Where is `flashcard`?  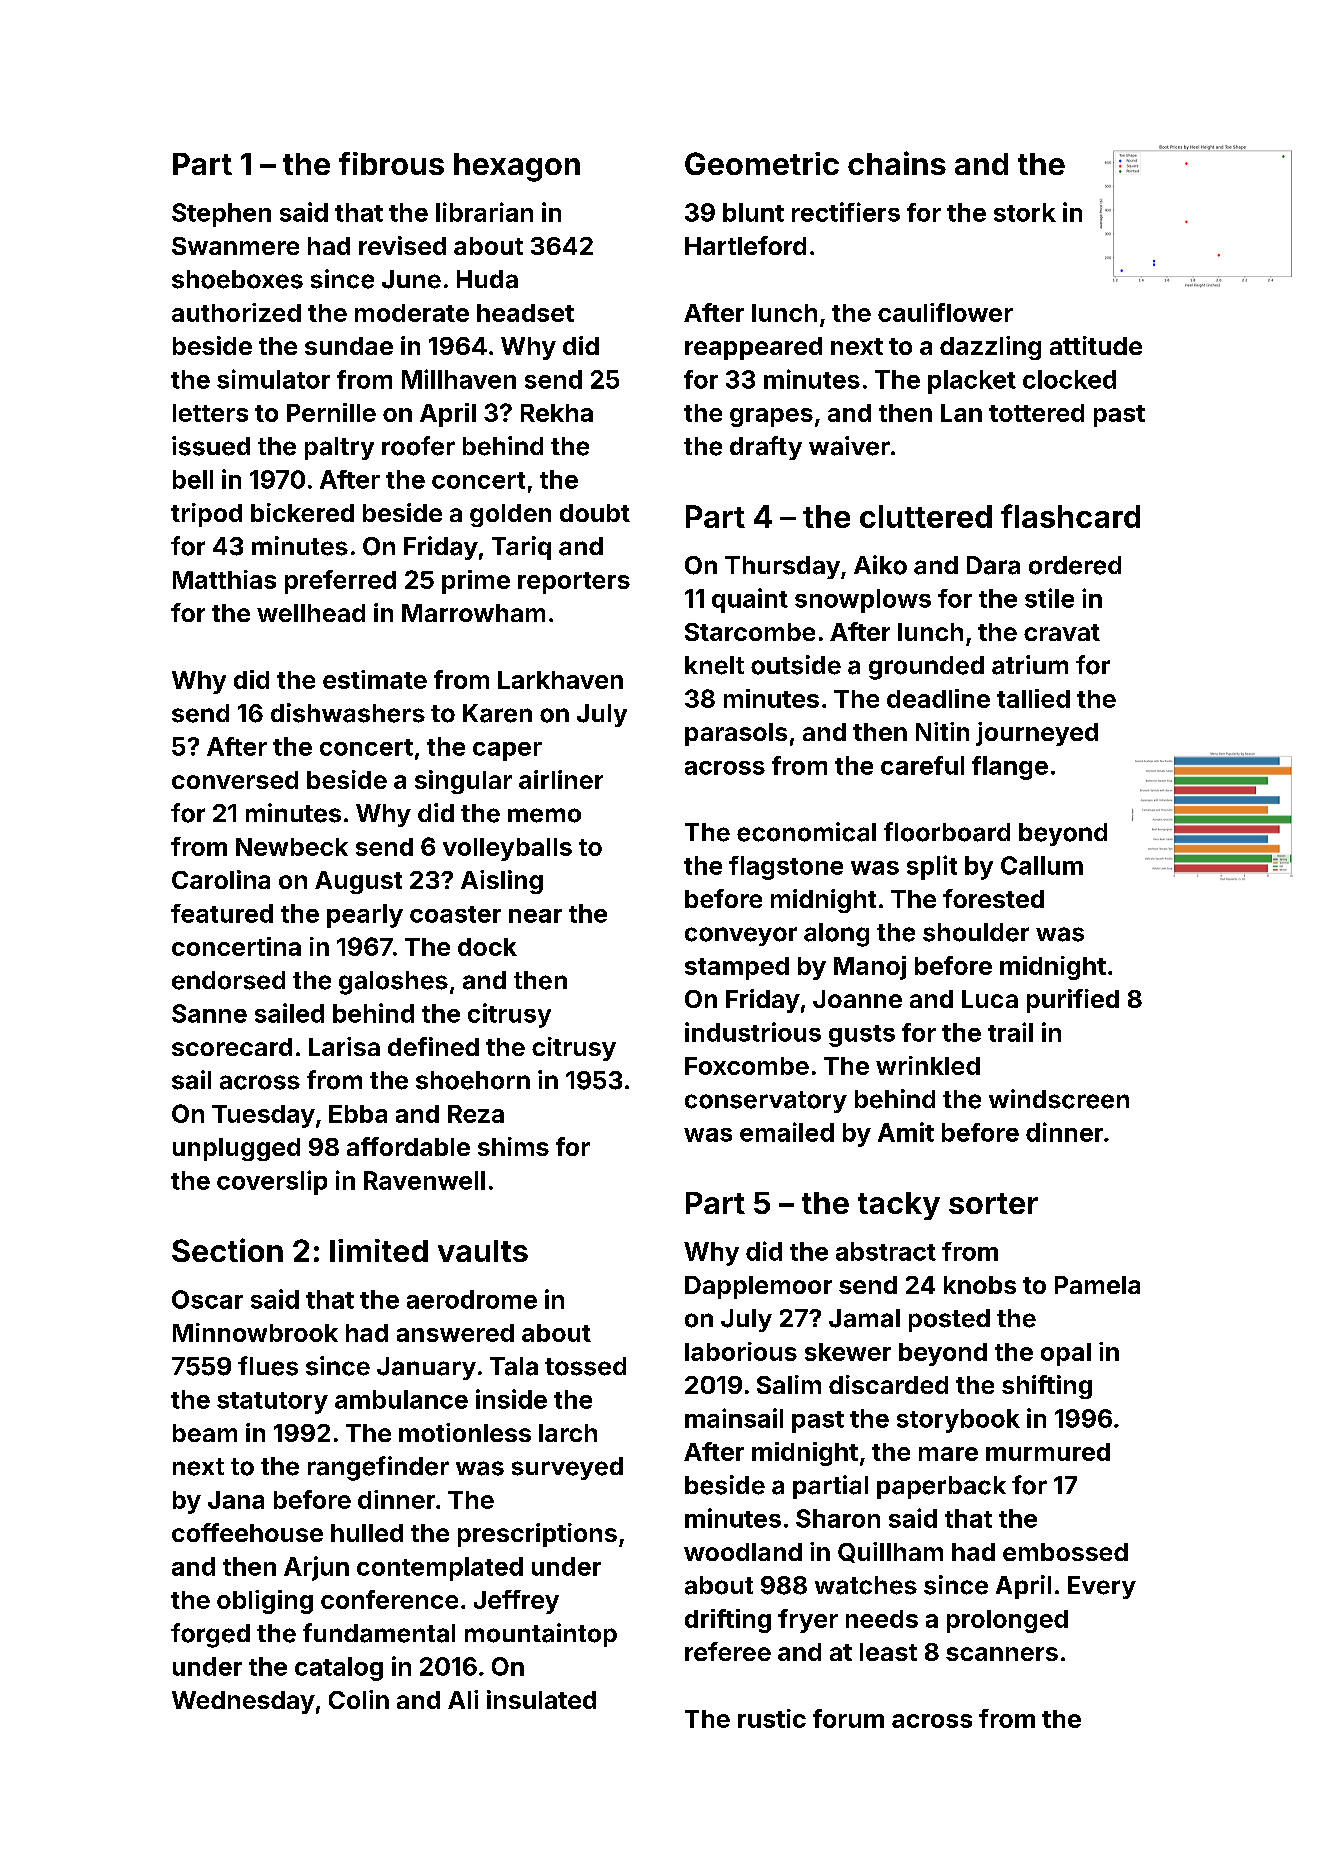
flashcard is located at coordinates (1070, 516).
